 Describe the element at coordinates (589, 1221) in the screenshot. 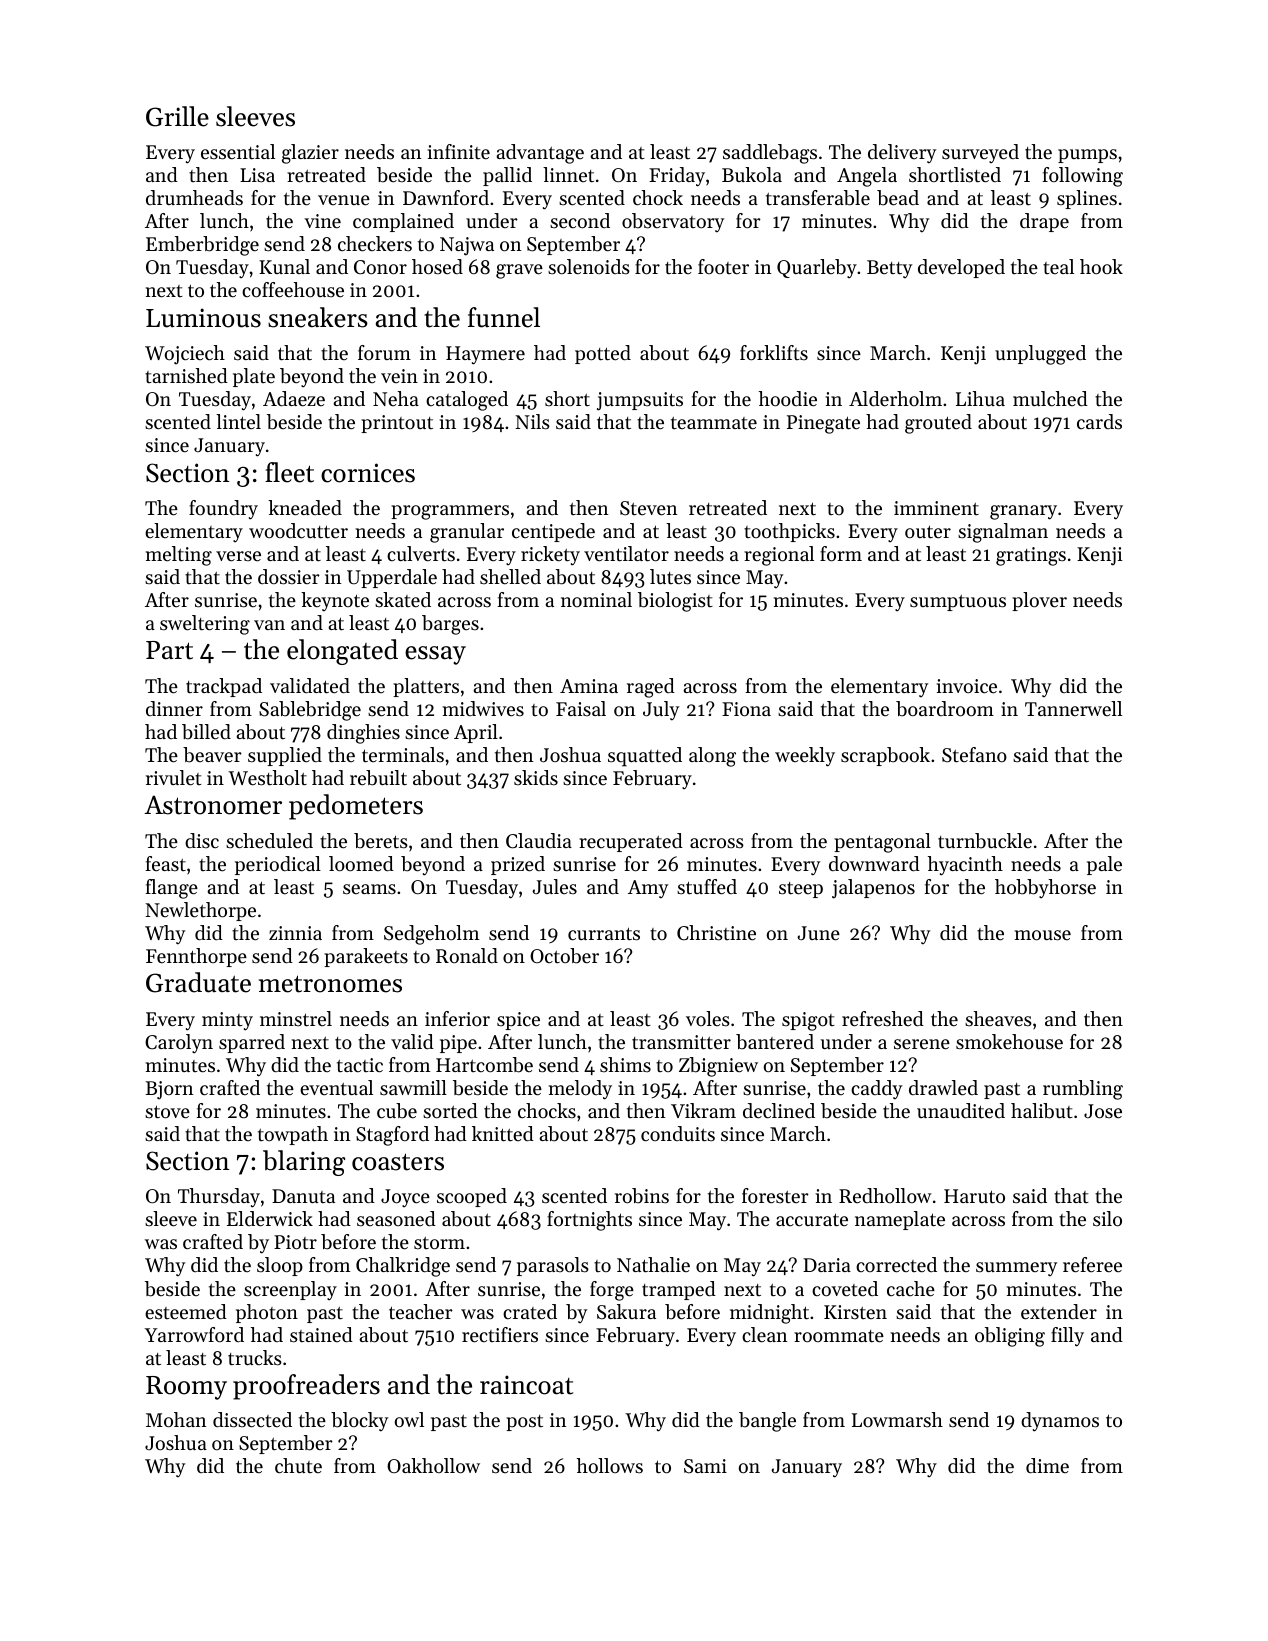

I see `fortnights` at that location.
